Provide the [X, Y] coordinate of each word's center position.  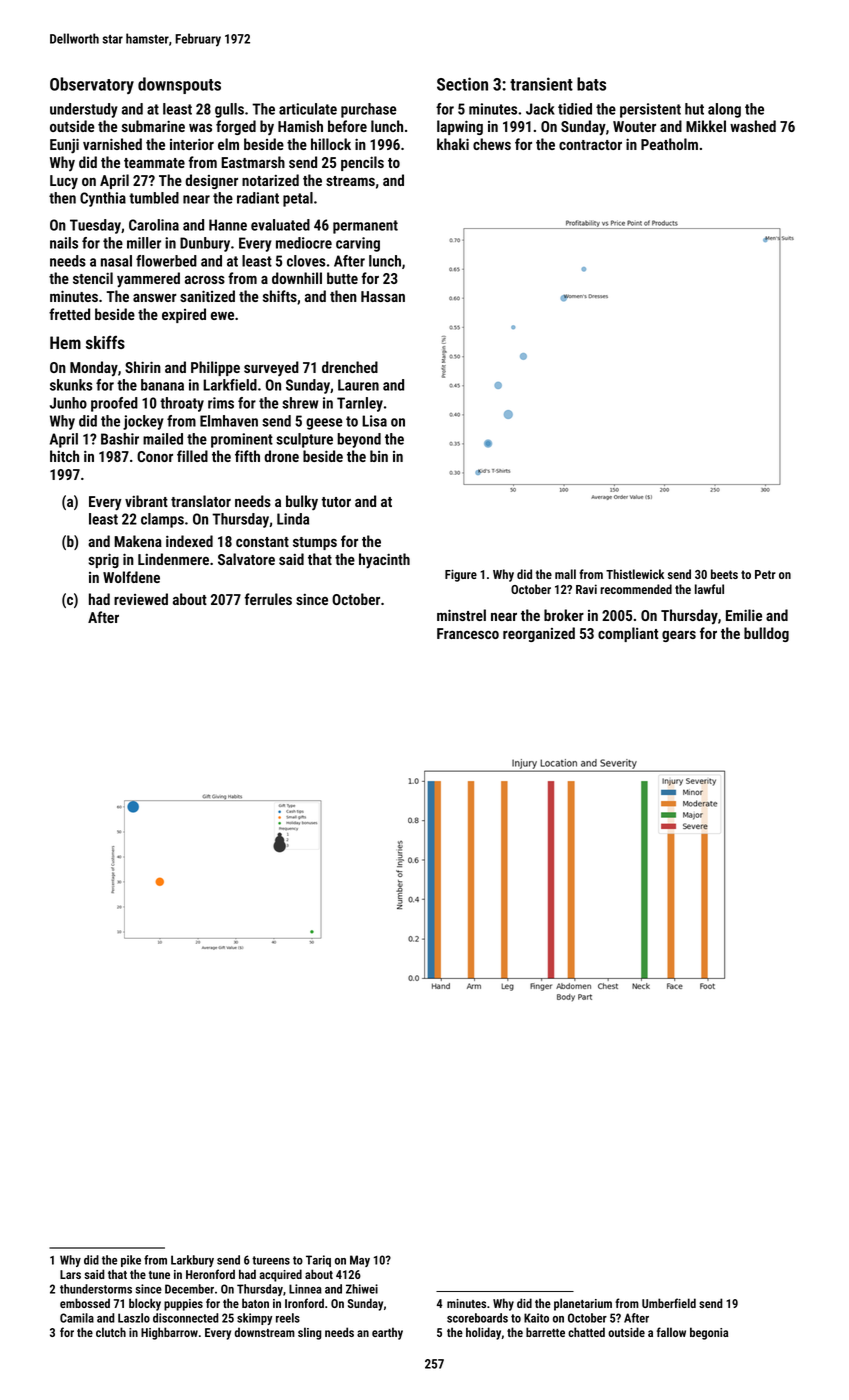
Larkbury [192, 1261]
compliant [628, 634]
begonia [709, 1333]
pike [131, 1261]
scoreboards [477, 1318]
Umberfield [669, 1303]
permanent [365, 227]
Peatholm [669, 144]
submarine [153, 126]
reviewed [141, 599]
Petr [765, 574]
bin [379, 456]
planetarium [583, 1304]
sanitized [207, 296]
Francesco [468, 633]
